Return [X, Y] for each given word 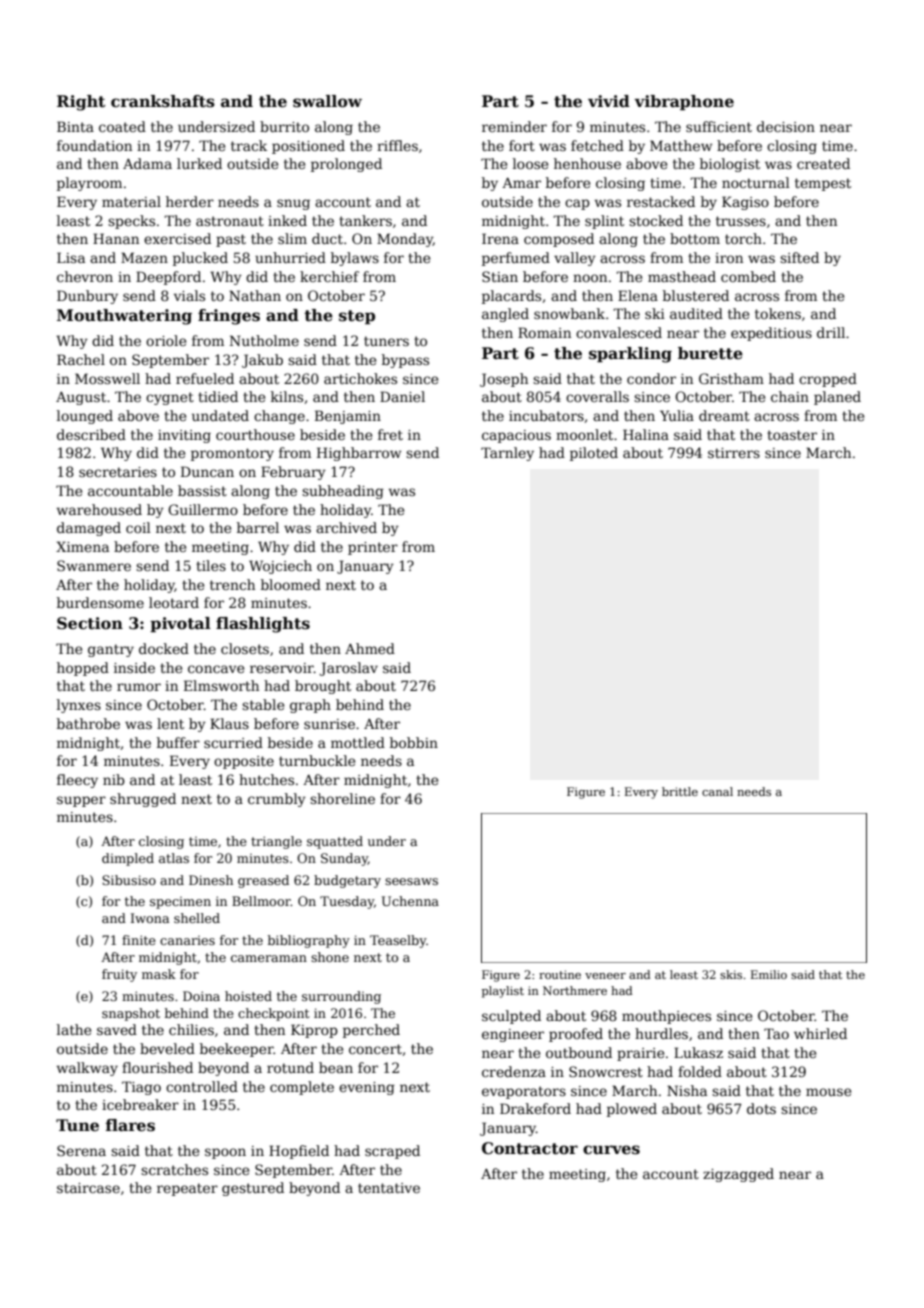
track [249, 145]
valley [575, 259]
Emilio [769, 974]
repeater [187, 1189]
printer [373, 548]
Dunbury [87, 297]
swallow [327, 101]
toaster [792, 435]
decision [786, 126]
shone [330, 957]
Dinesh [211, 880]
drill [831, 332]
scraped [392, 1152]
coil [138, 527]
